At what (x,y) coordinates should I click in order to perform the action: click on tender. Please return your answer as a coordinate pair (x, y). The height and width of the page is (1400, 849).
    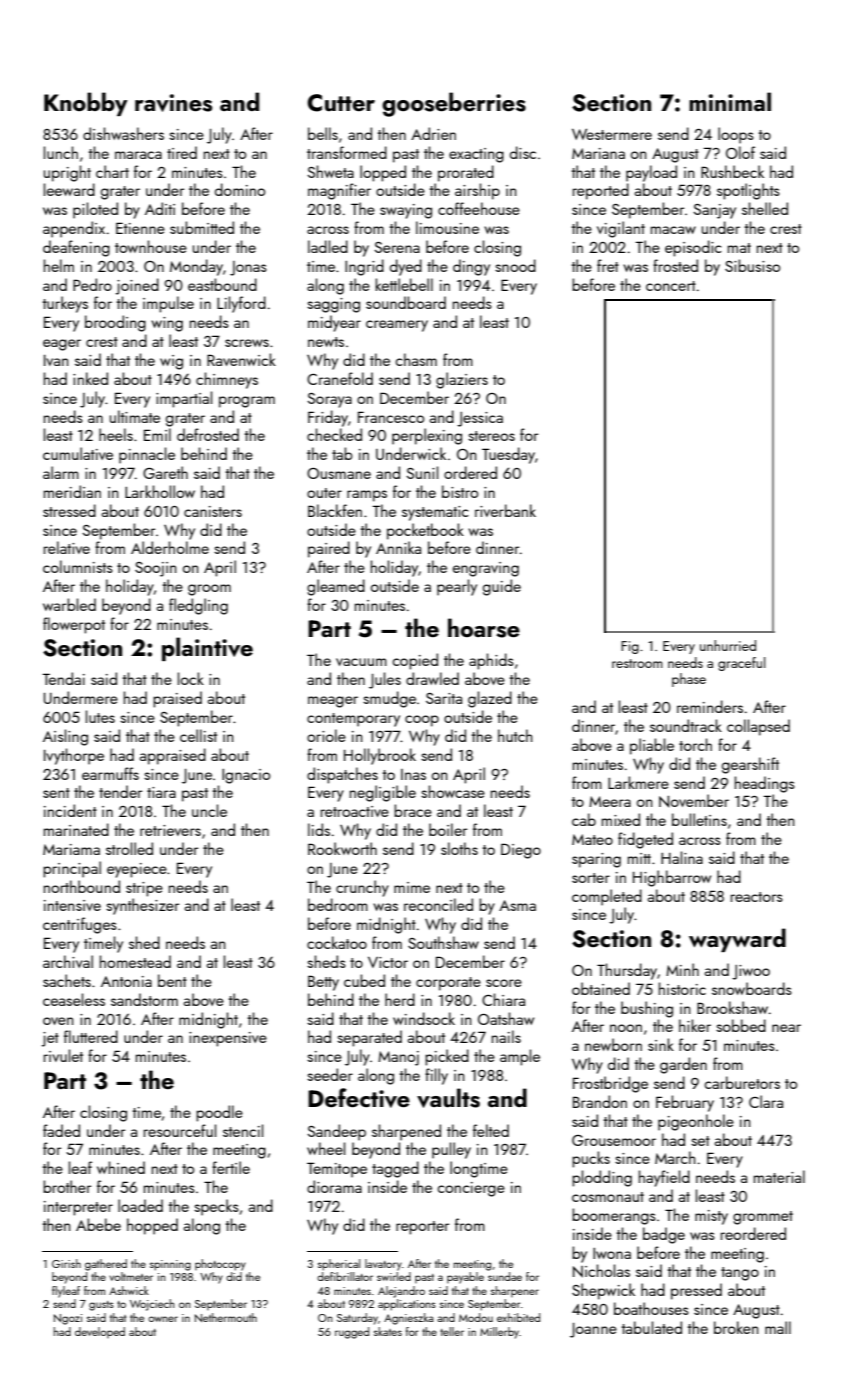
    Looking at the image, I should click on (120, 791).
